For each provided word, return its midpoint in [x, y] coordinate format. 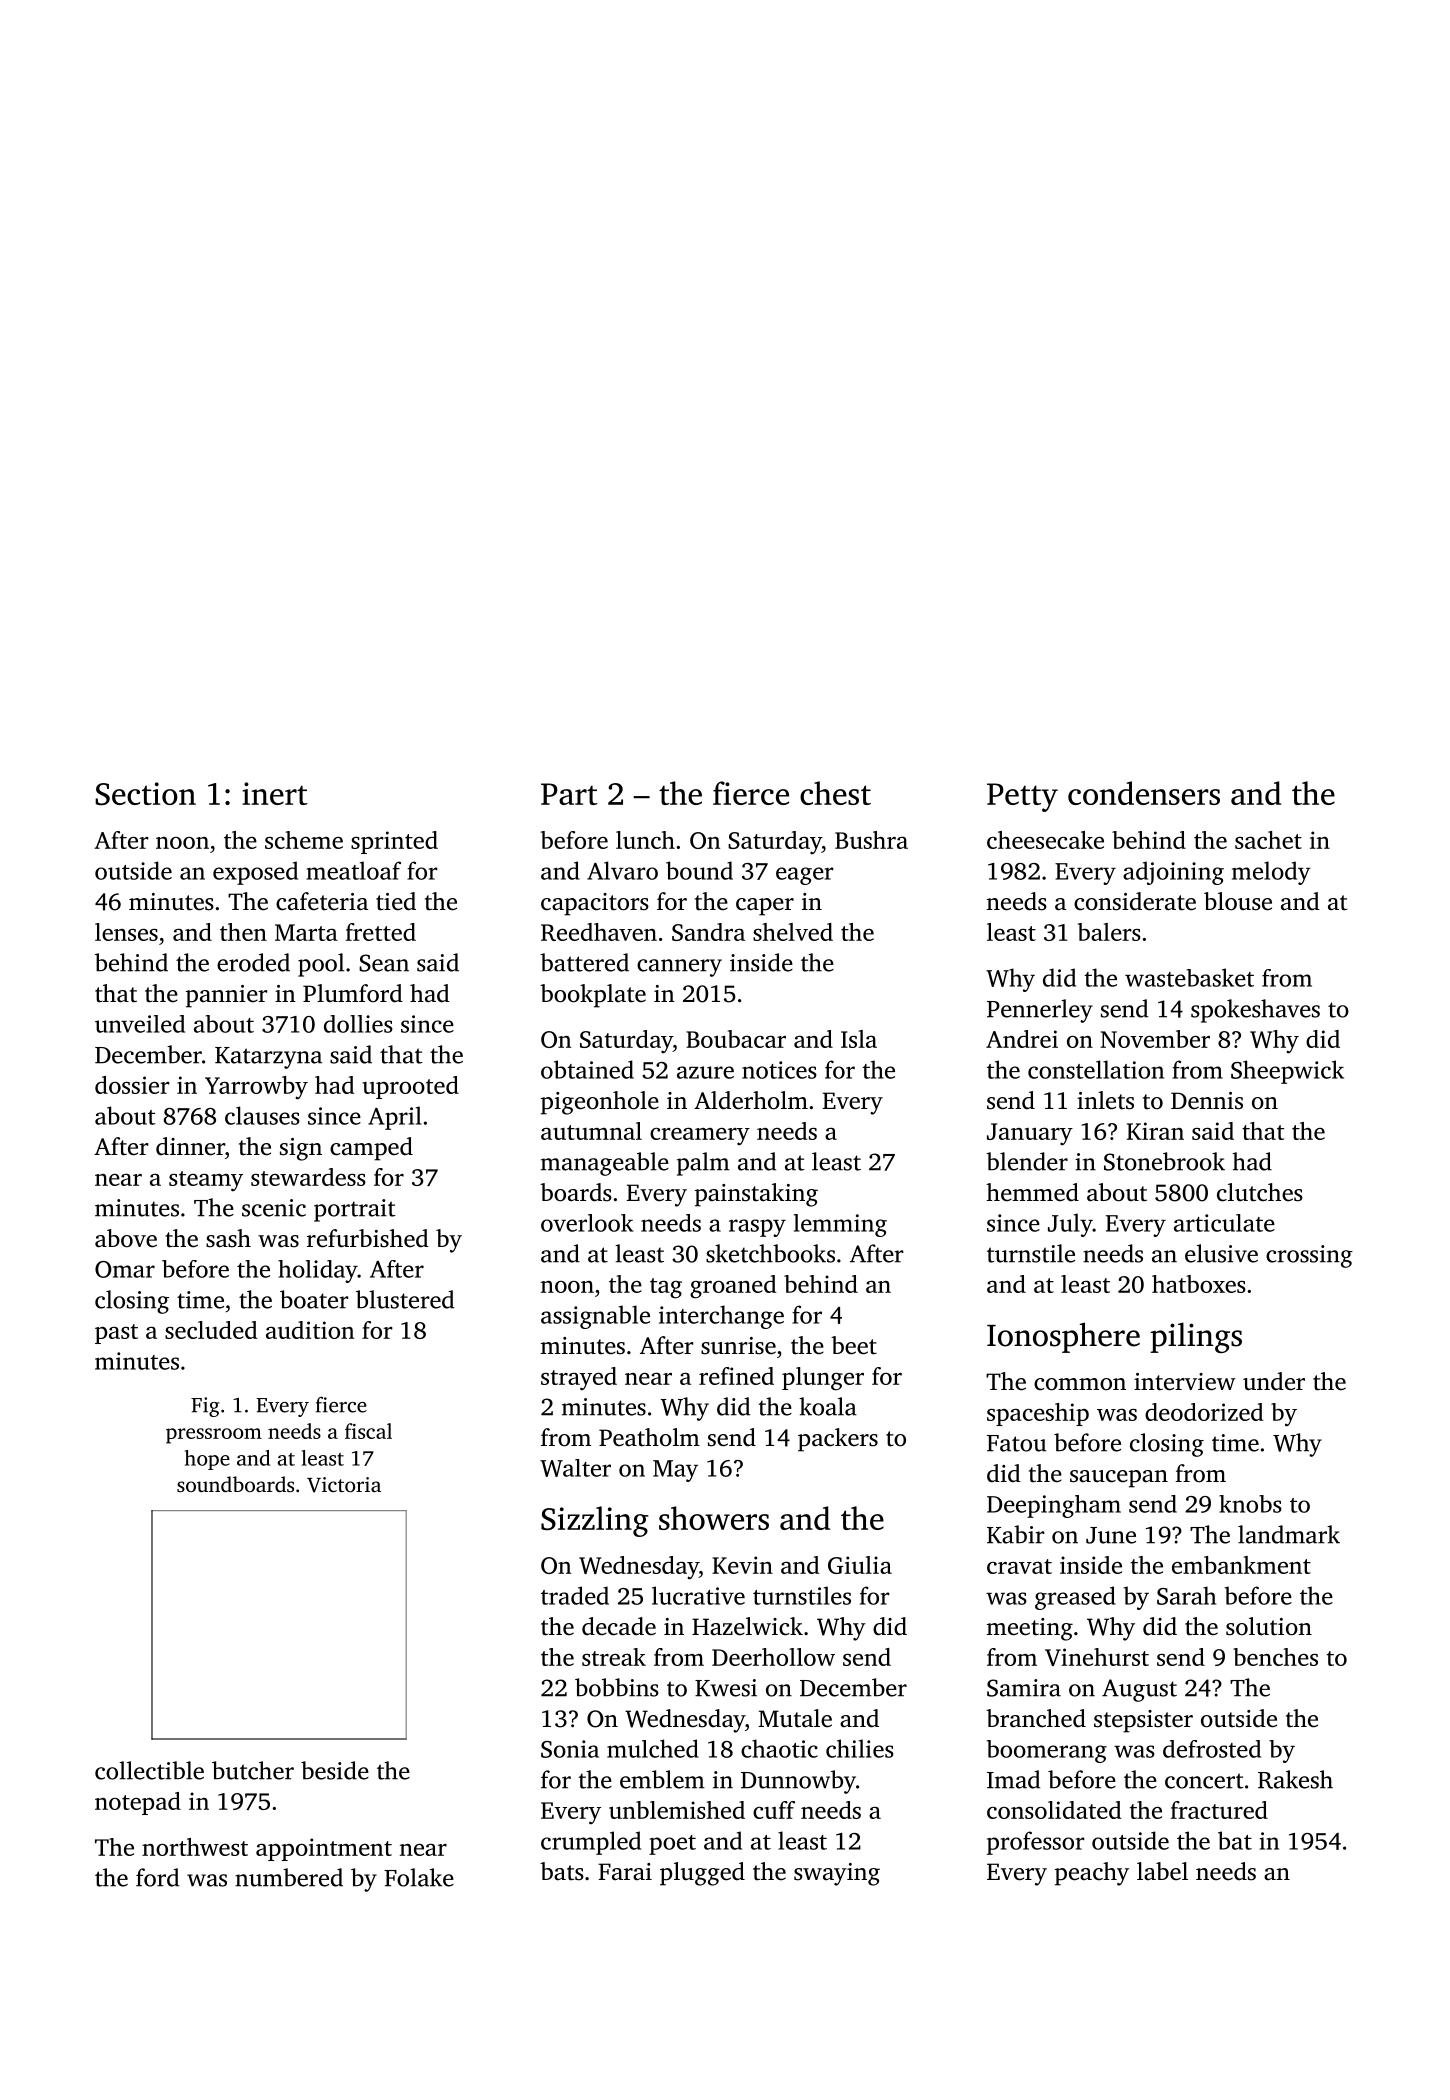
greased [1075, 1598]
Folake [419, 1877]
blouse [1238, 901]
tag [666, 1288]
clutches [1260, 1192]
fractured [1219, 1810]
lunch [645, 840]
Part [569, 794]
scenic [274, 1208]
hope [207, 1460]
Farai [625, 1871]
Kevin [742, 1565]
